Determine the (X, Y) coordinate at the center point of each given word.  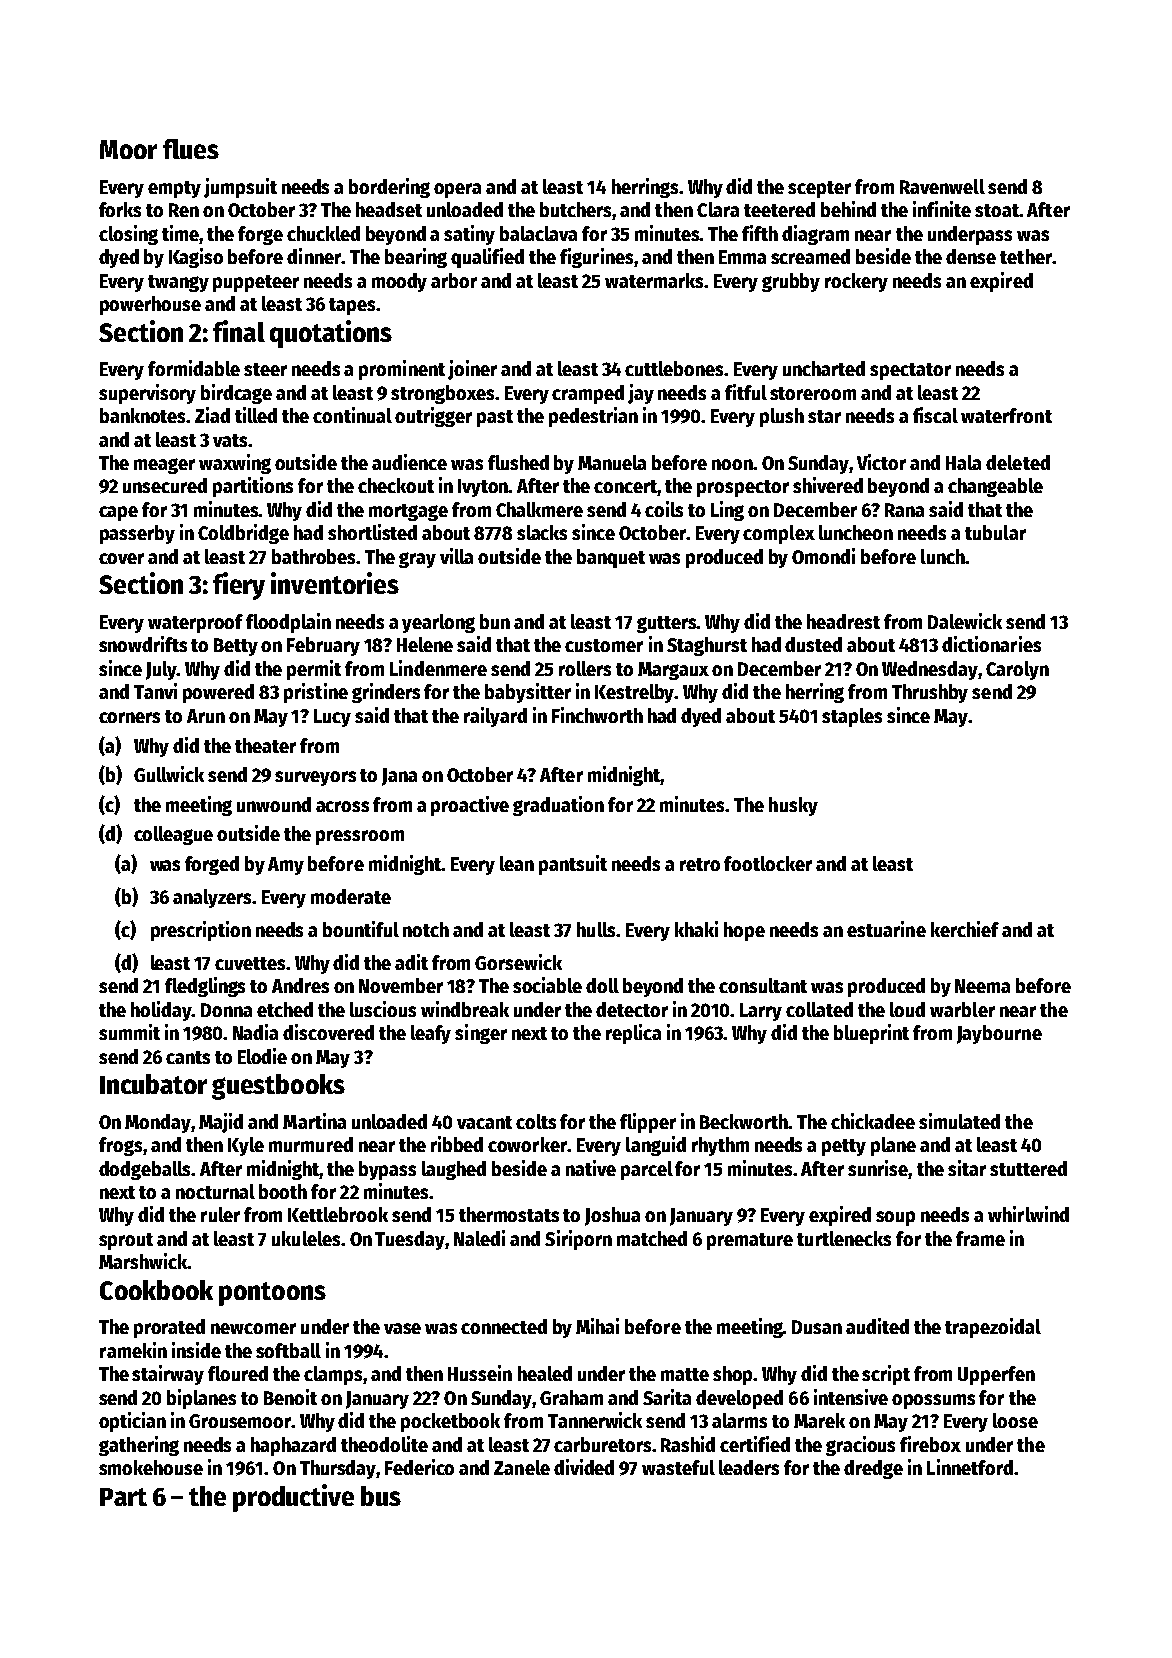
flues (191, 149)
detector (632, 1009)
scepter (819, 189)
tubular (995, 532)
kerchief (965, 929)
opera (457, 190)
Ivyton (483, 488)
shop (733, 1375)
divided (584, 1467)
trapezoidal (993, 1328)
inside (196, 1350)
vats (231, 440)
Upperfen (996, 1375)
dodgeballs (145, 1170)
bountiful (361, 929)
